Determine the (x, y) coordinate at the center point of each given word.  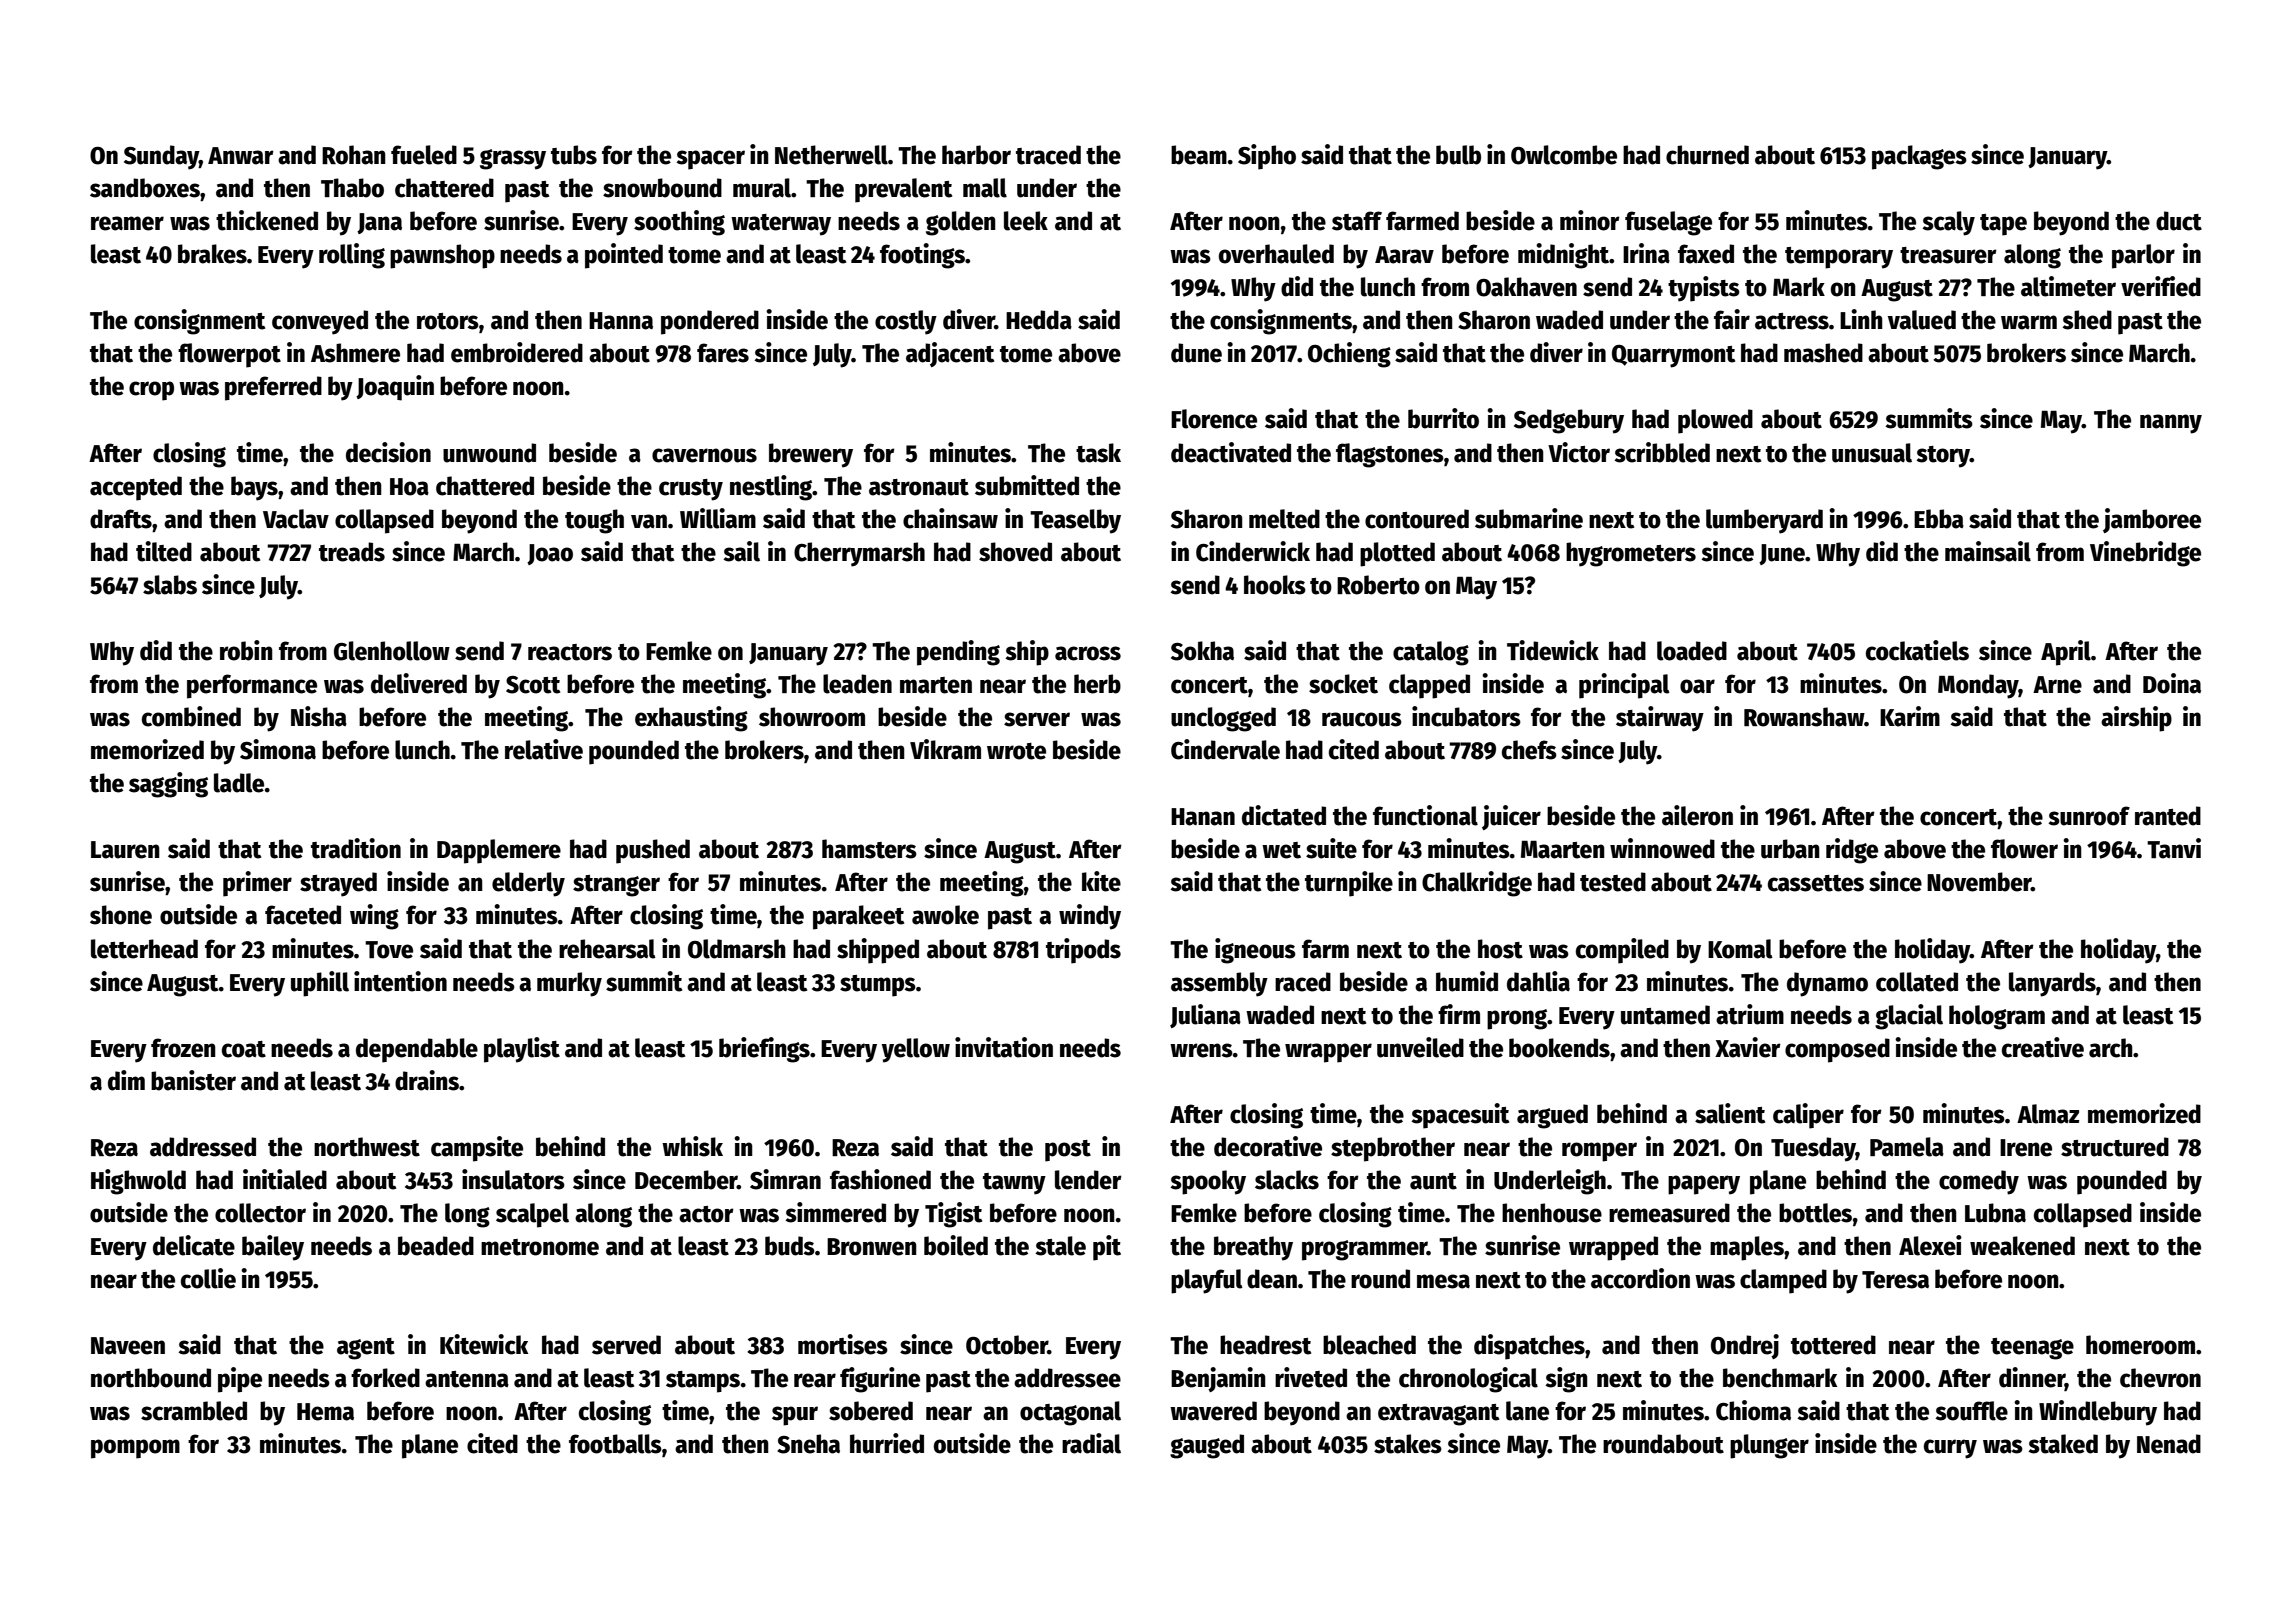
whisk (692, 1146)
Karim (1910, 716)
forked (385, 1378)
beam (1199, 155)
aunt (1433, 1181)
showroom (812, 717)
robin (246, 650)
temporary (1839, 258)
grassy (513, 159)
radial (1091, 1443)
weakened (2022, 1246)
